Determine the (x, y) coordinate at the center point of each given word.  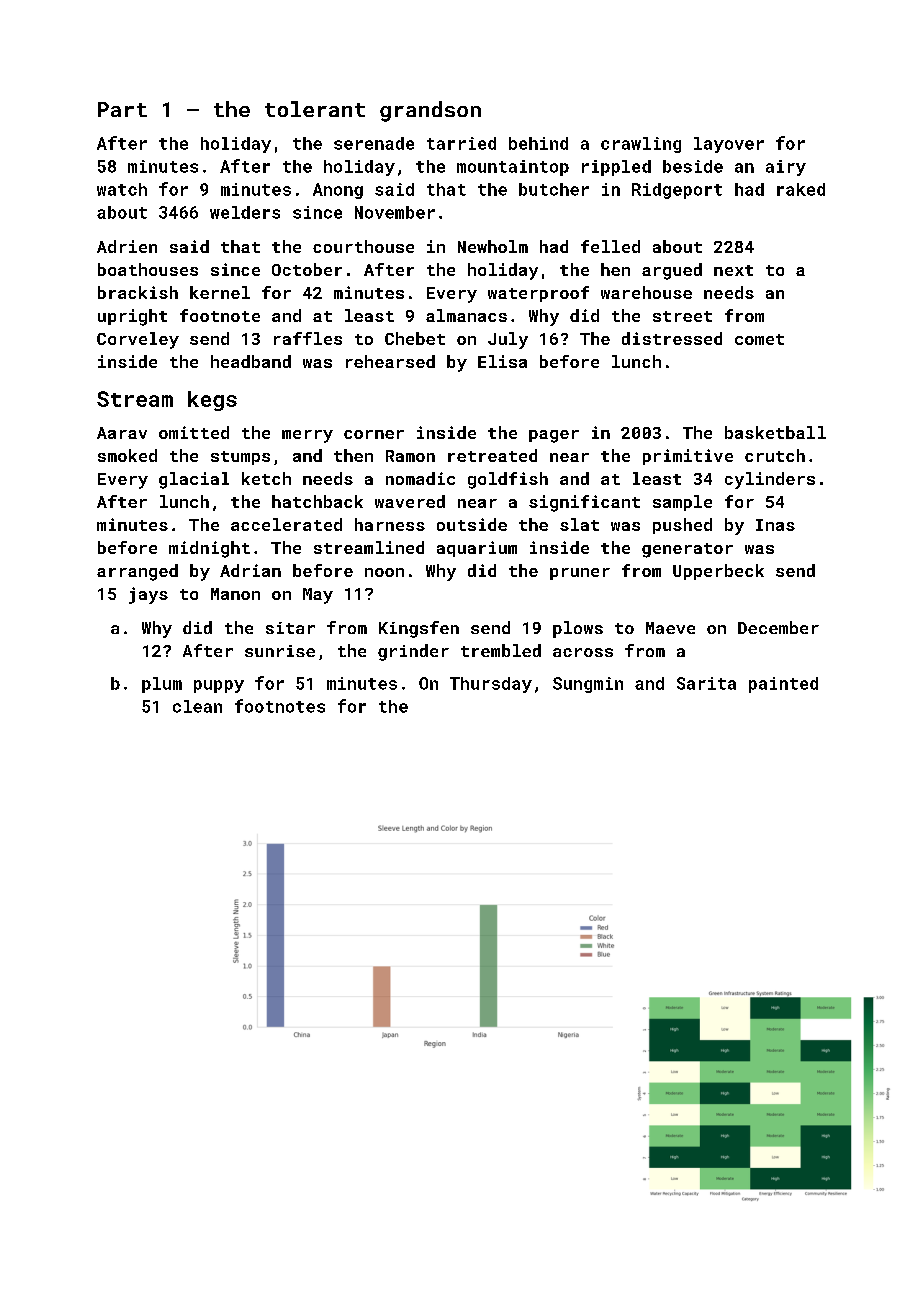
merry (307, 436)
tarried (461, 143)
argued (672, 271)
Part (122, 109)
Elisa (502, 361)
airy (786, 168)
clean (197, 706)
